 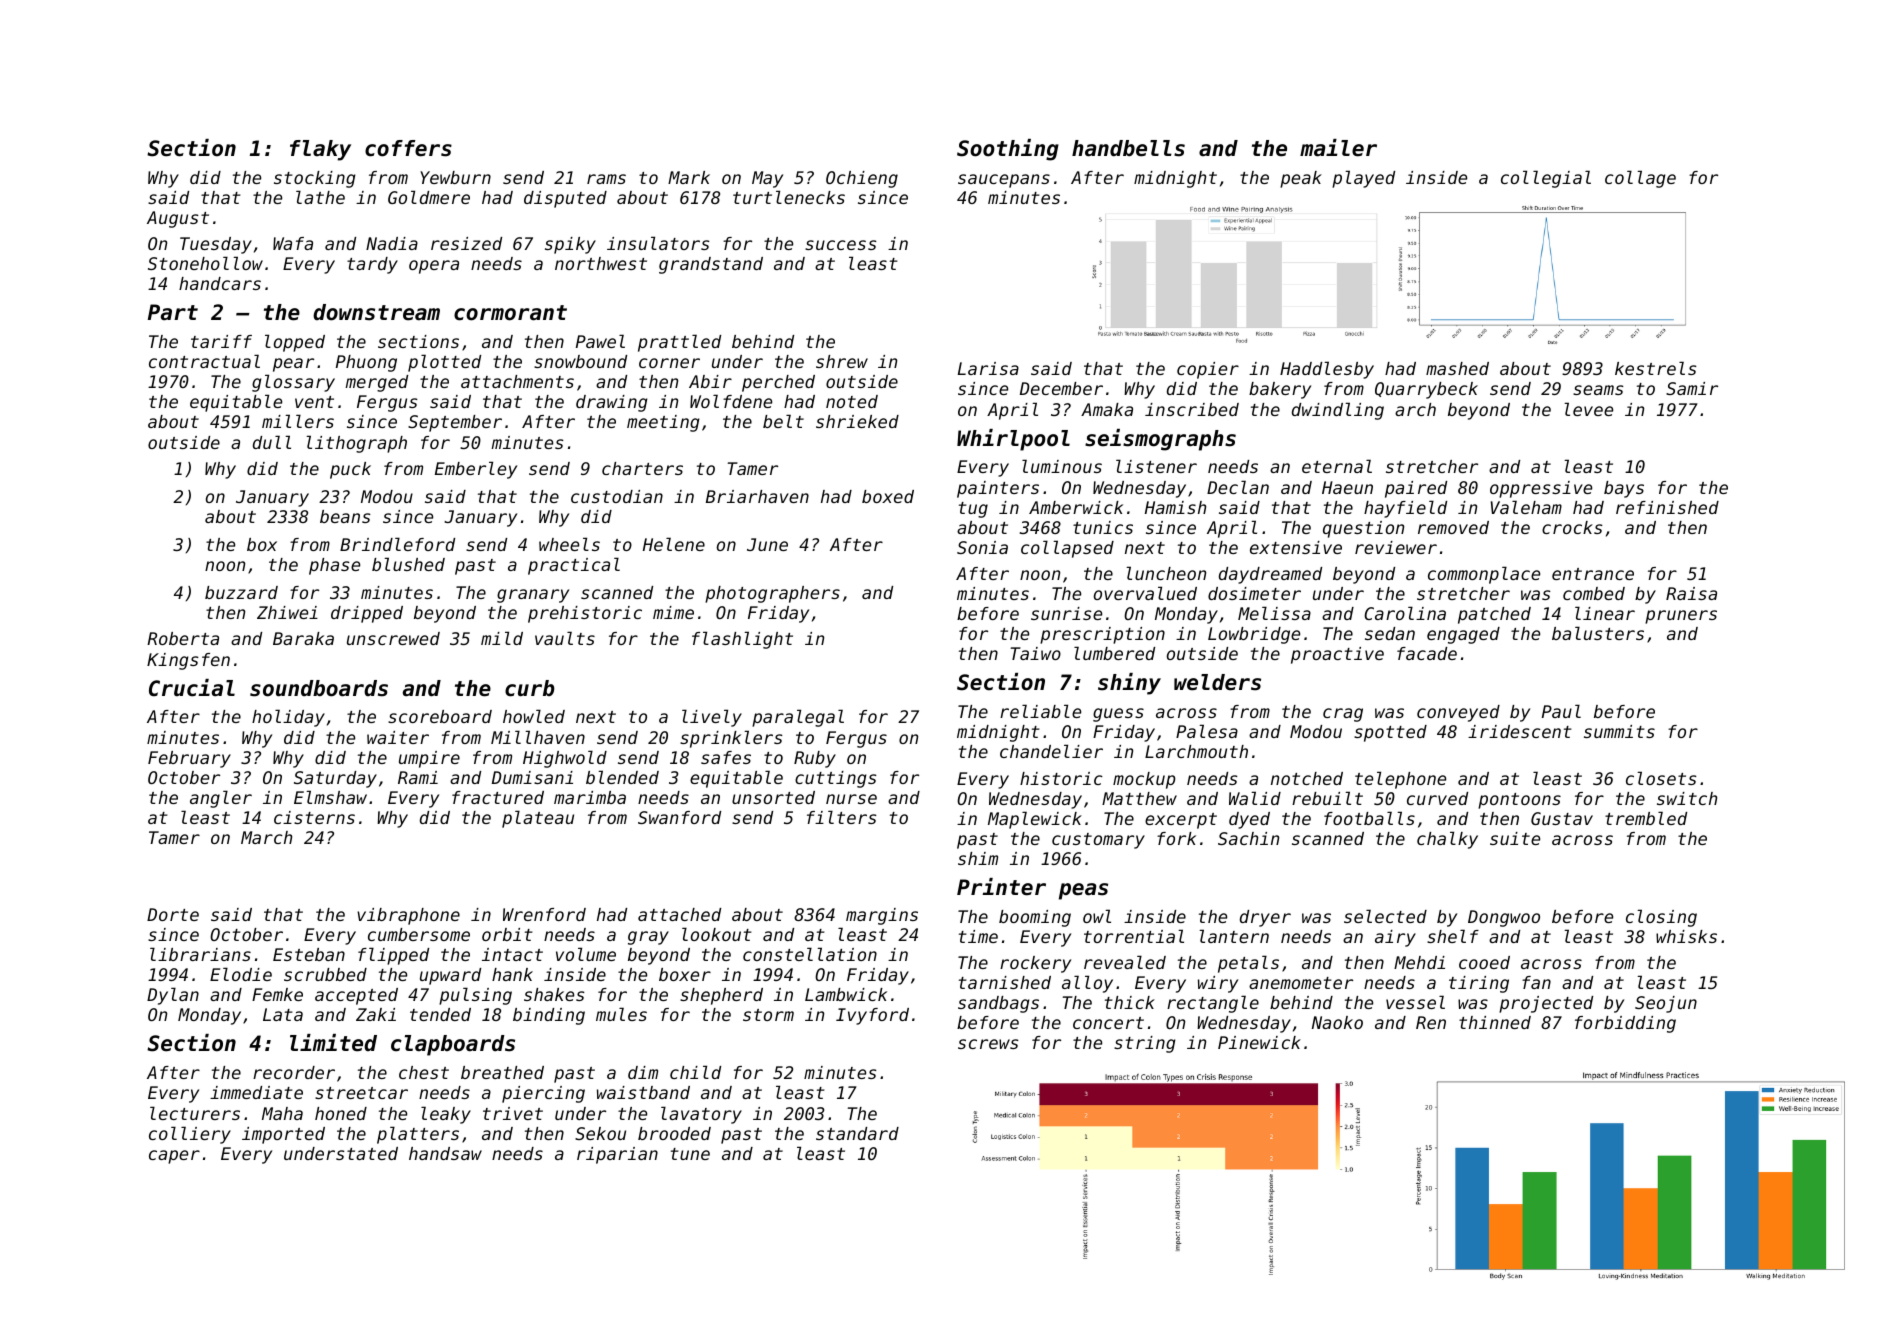 What do you see at coordinates (188, 661) in the document?
I see `Kingsfen` at bounding box center [188, 661].
